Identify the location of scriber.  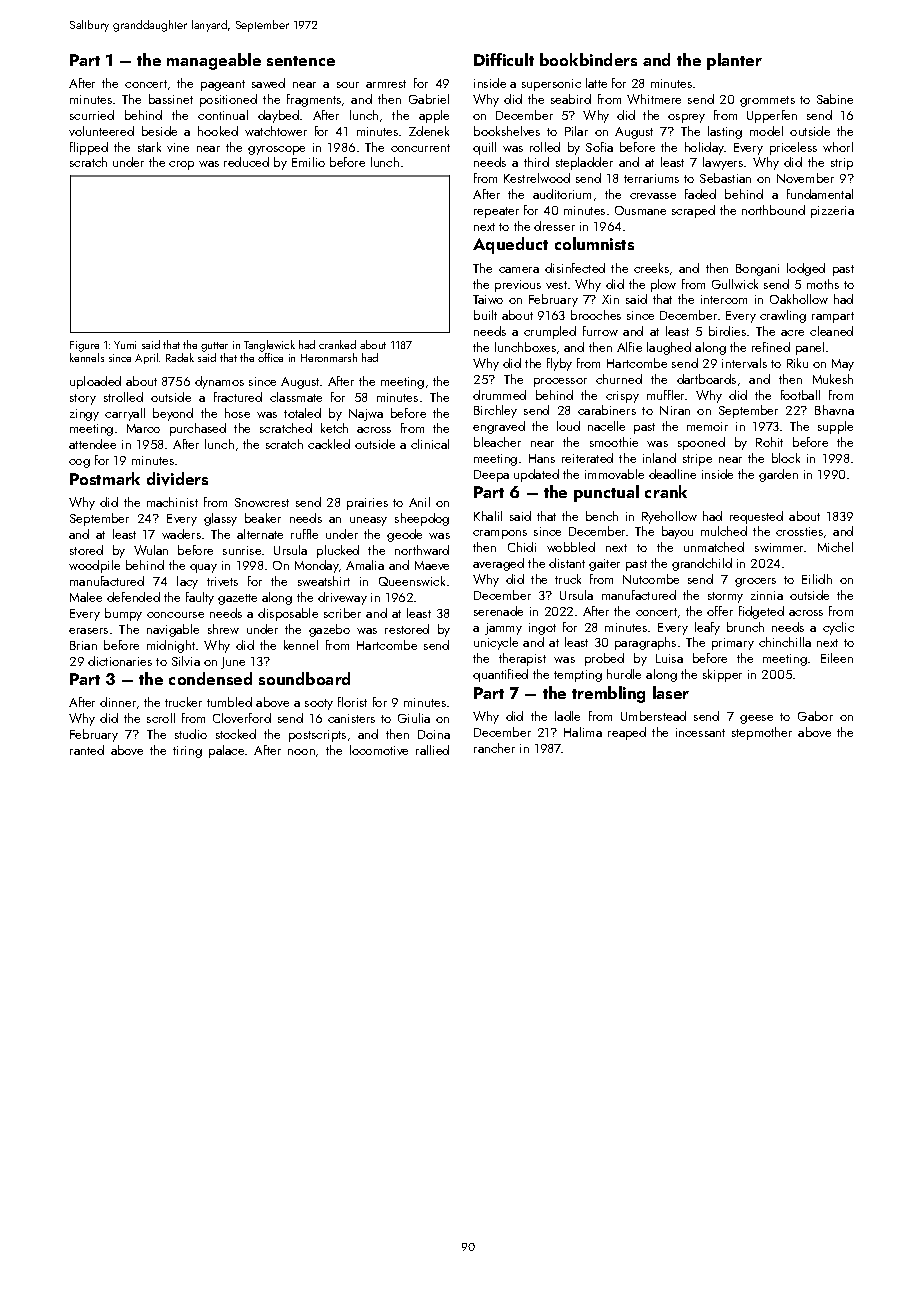
(342, 613).
